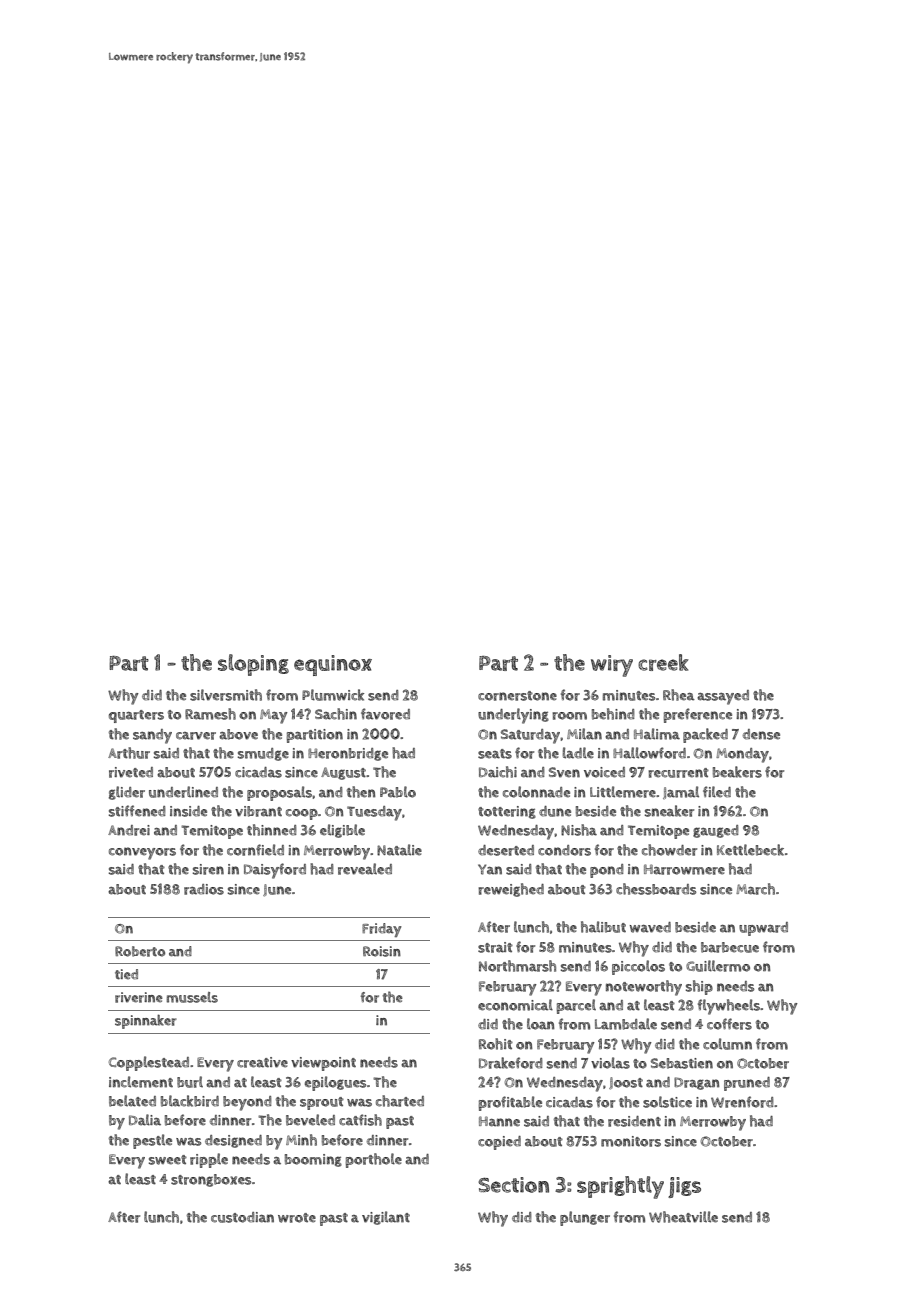 Image resolution: width=908 pixels, height=1316 pixels. I want to click on custodian, so click(242, 1217).
